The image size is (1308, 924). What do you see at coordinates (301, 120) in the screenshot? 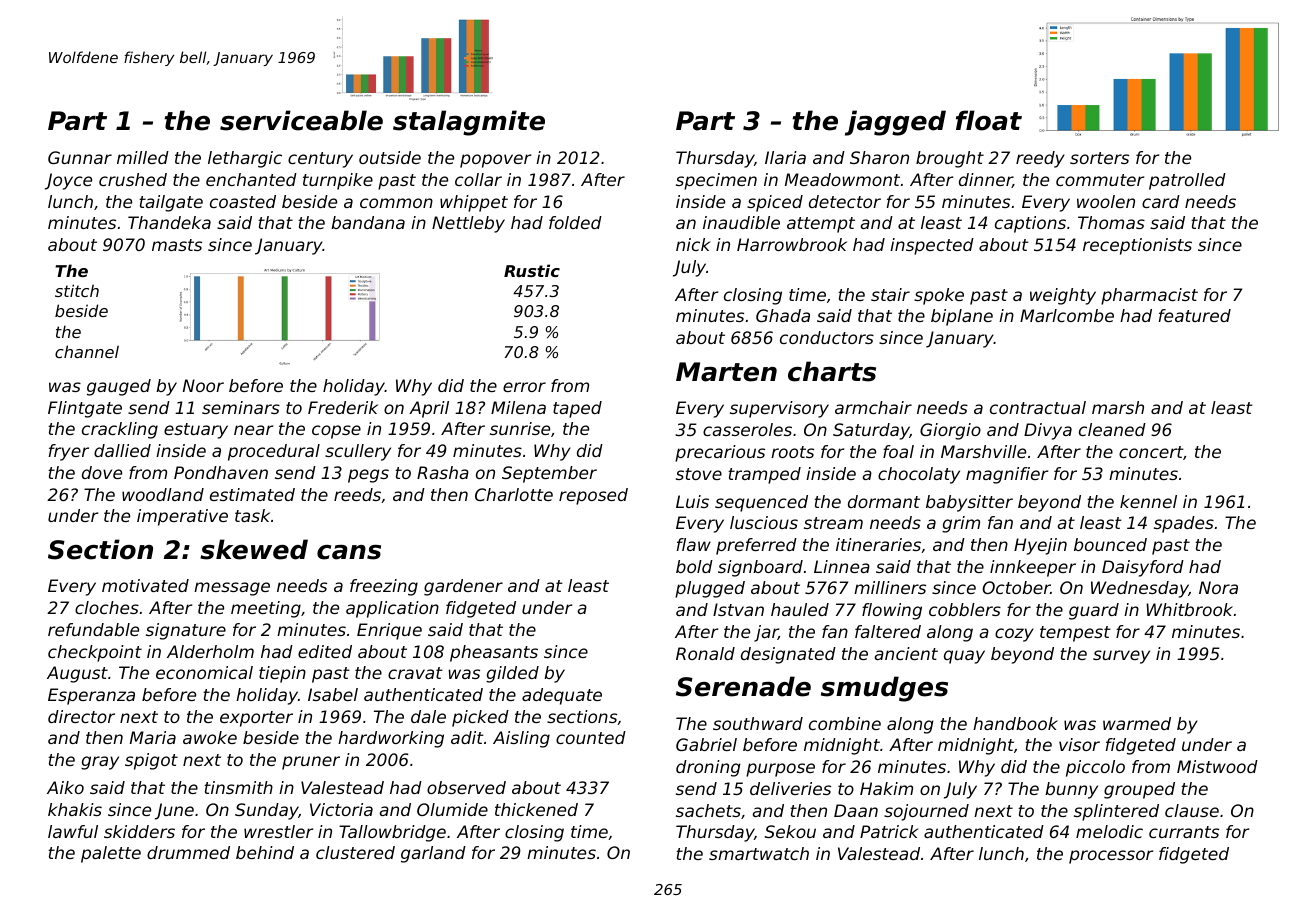
I see `serviceable` at bounding box center [301, 120].
